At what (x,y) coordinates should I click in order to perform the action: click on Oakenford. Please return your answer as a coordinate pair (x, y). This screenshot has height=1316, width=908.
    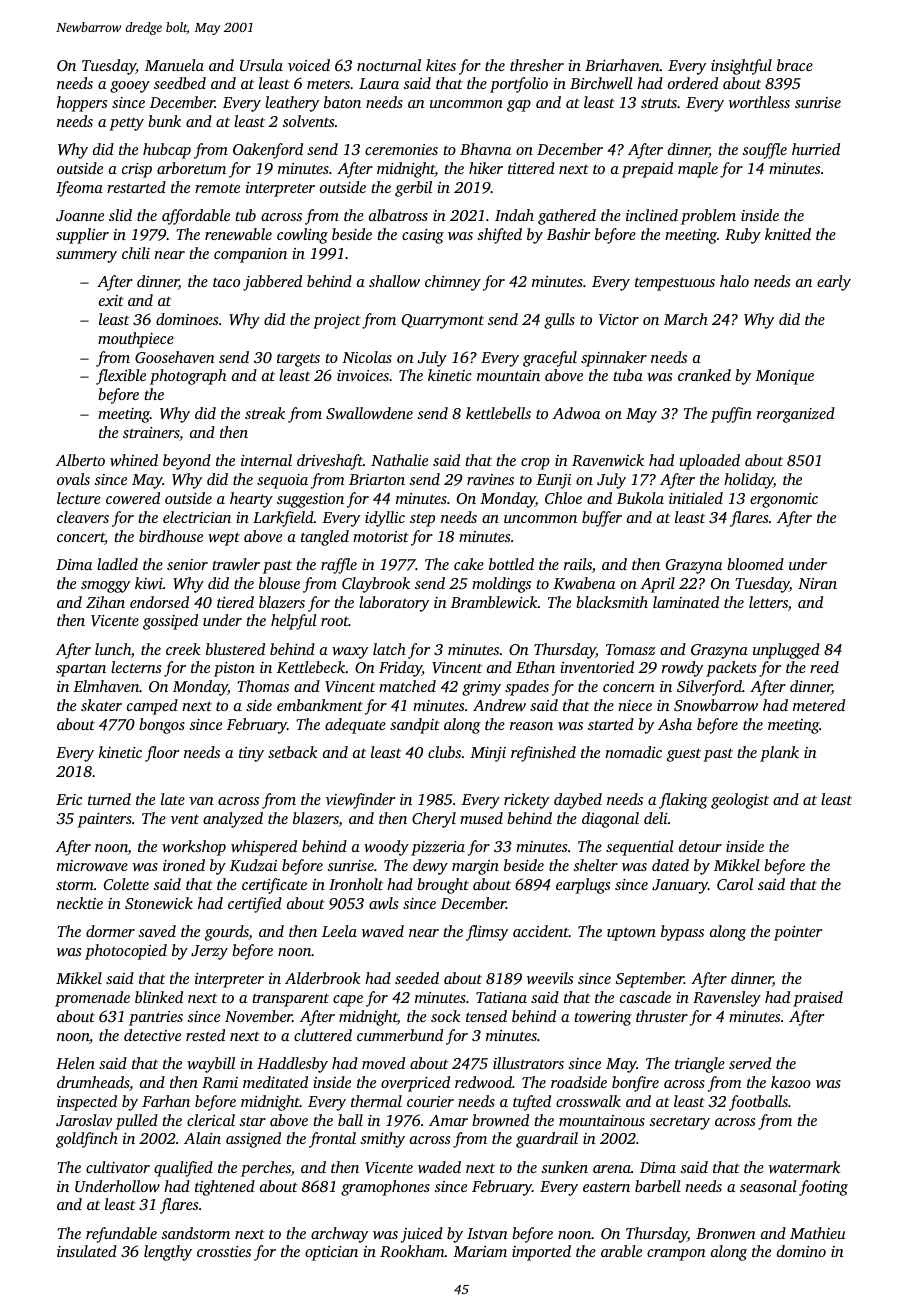
    Looking at the image, I should click on (268, 151).
